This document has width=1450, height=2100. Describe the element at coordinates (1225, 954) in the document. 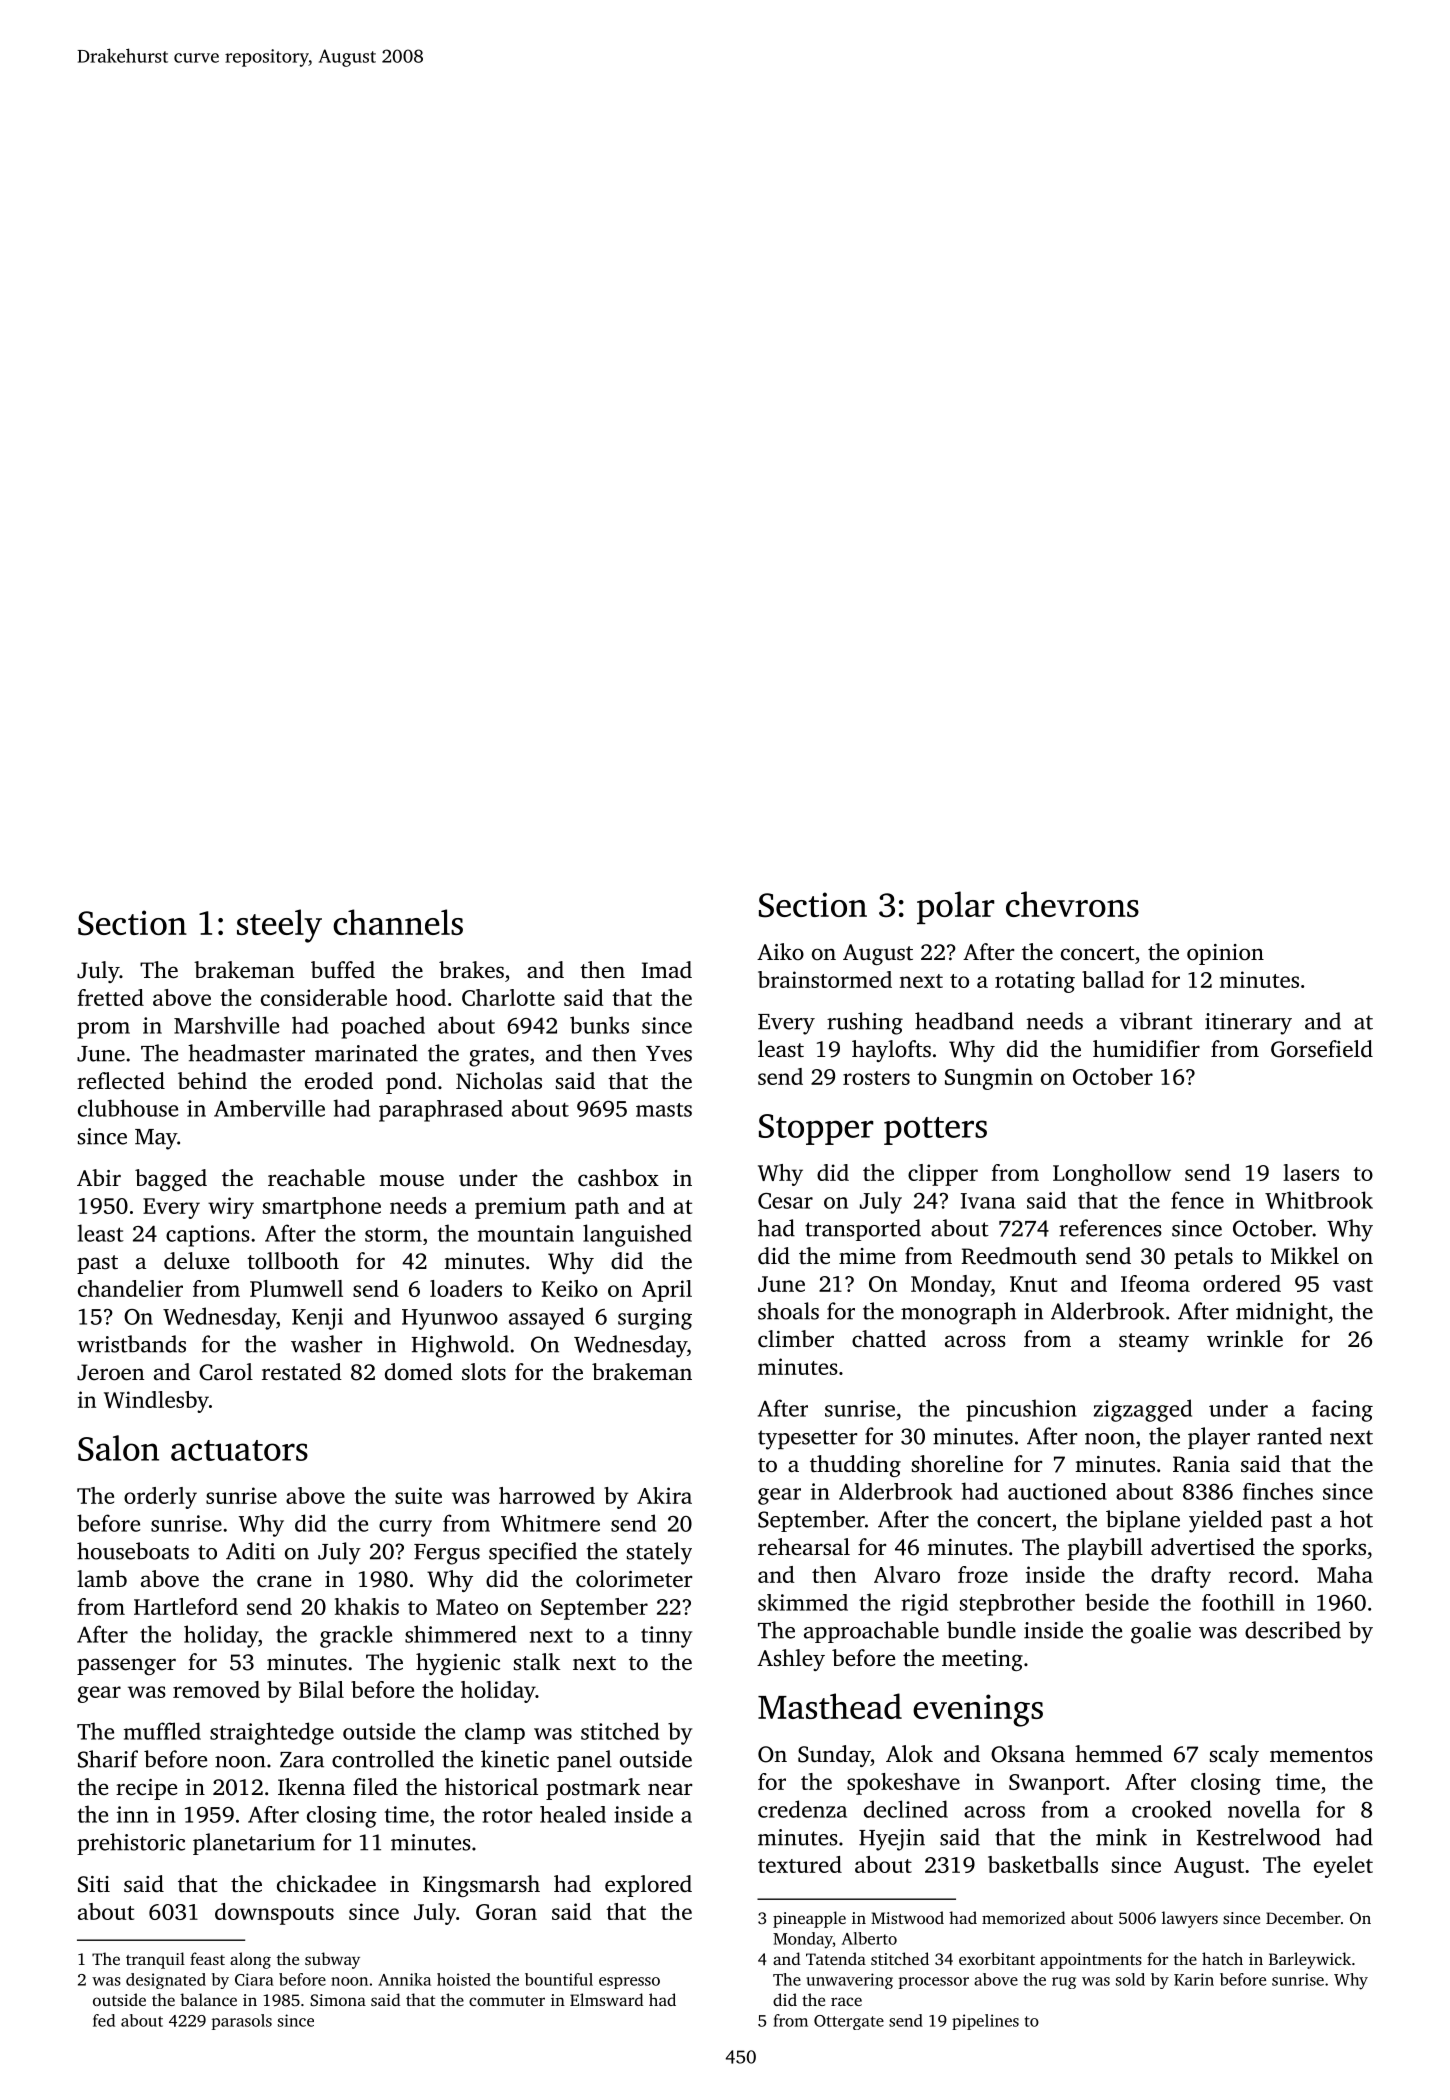

I see `opinion` at that location.
